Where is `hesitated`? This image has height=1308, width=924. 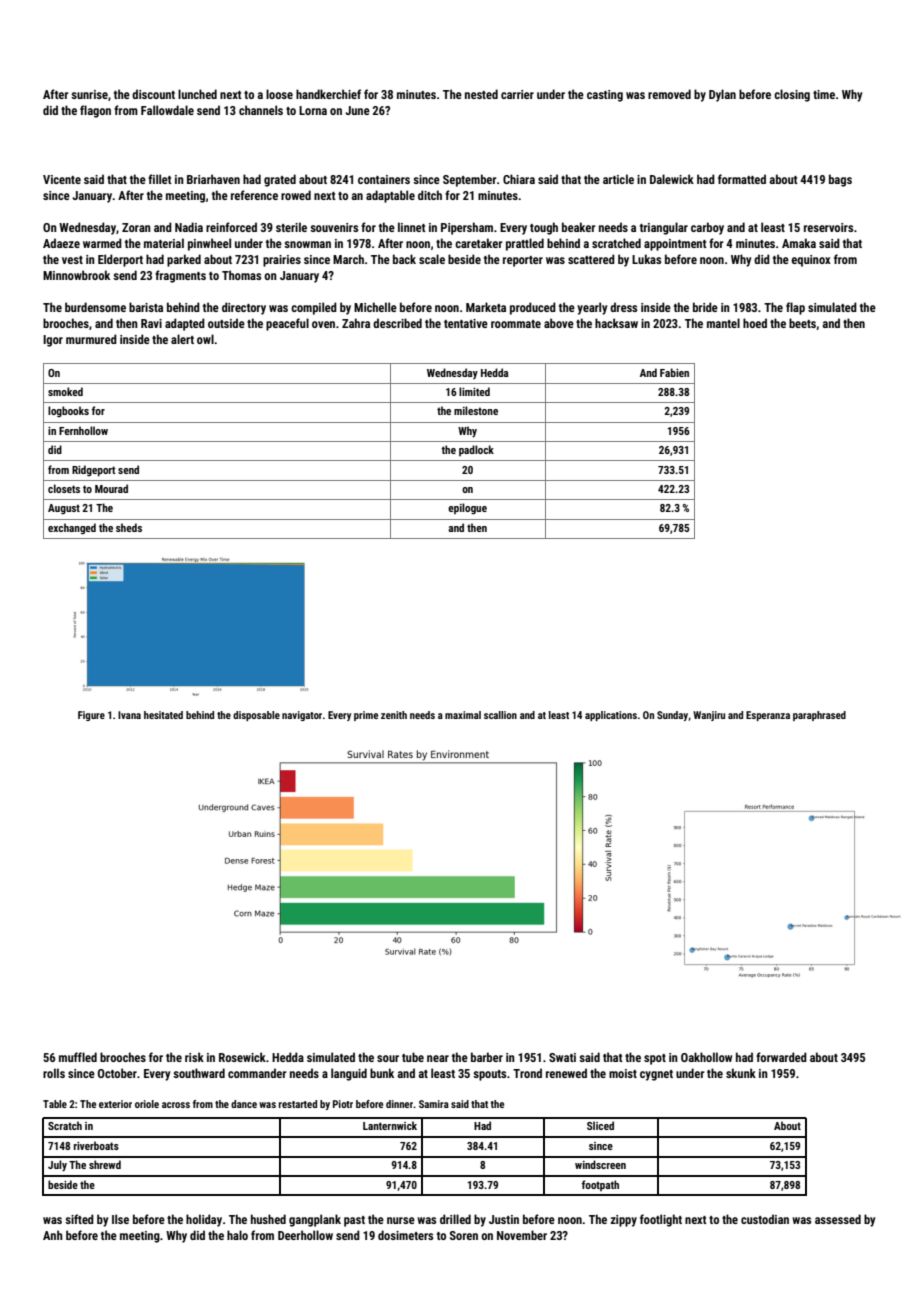
hesitated is located at coordinates (163, 715).
